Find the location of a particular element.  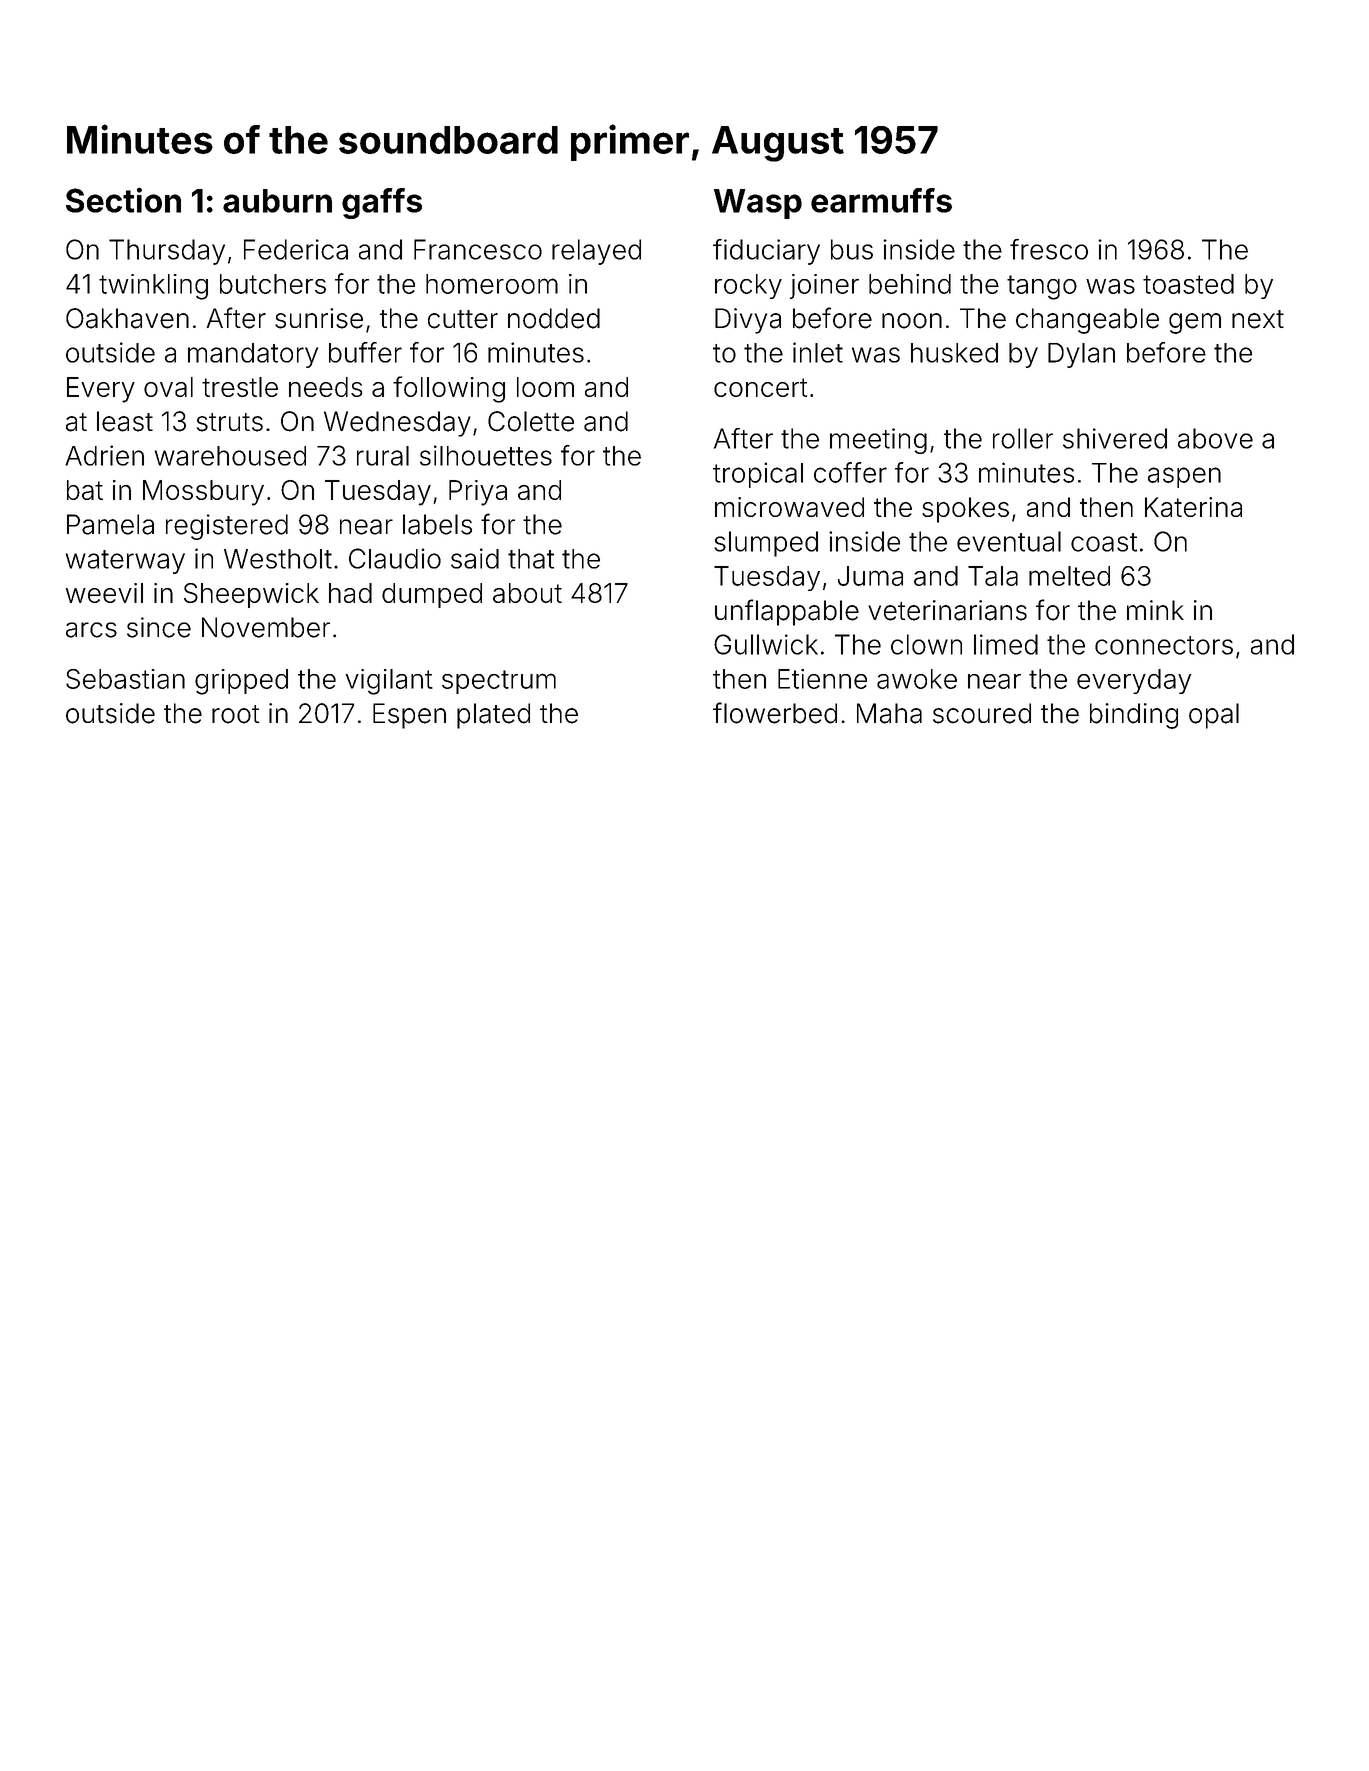

auburn is located at coordinates (277, 201).
